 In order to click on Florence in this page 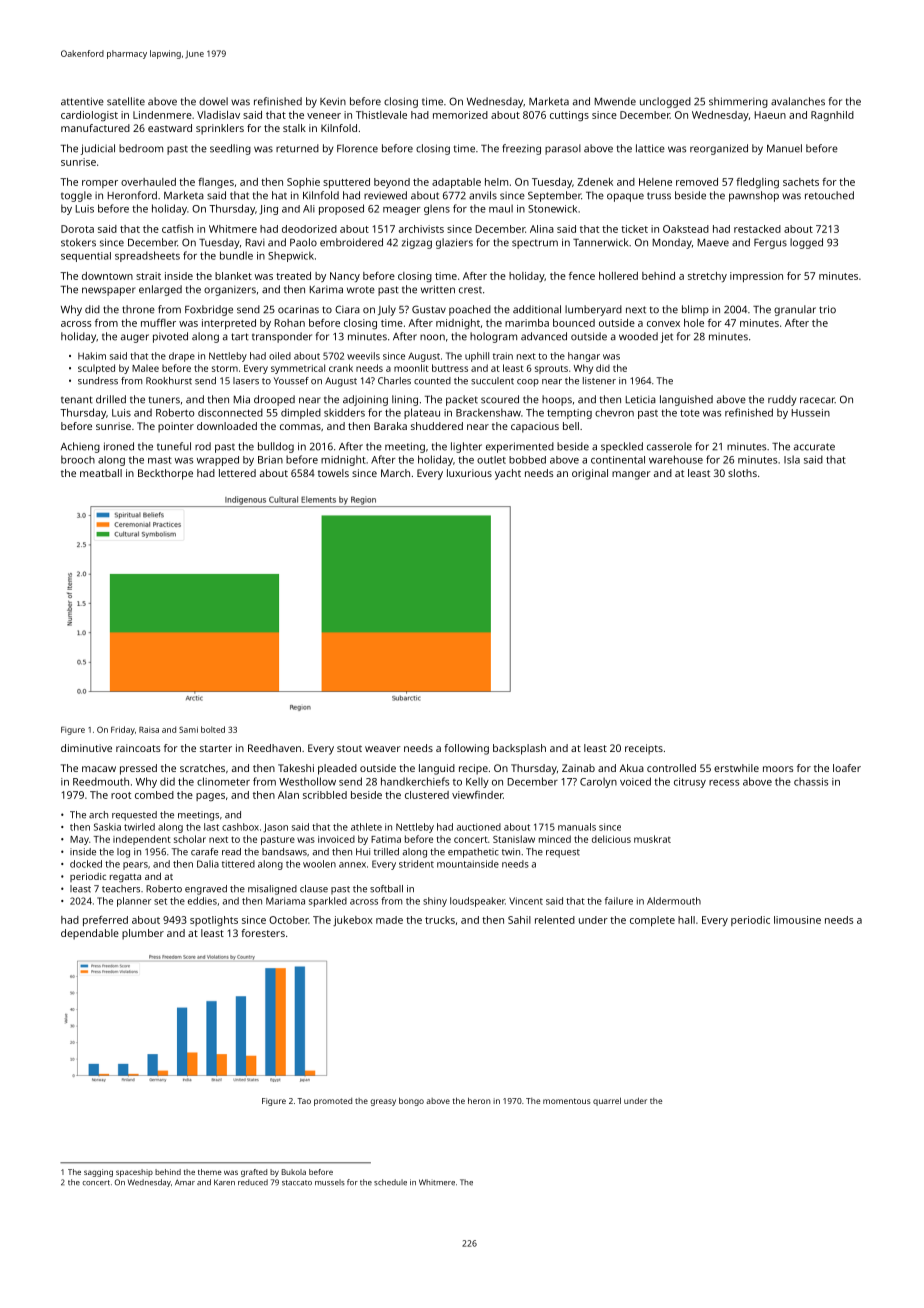, I will do `click(357, 148)`.
